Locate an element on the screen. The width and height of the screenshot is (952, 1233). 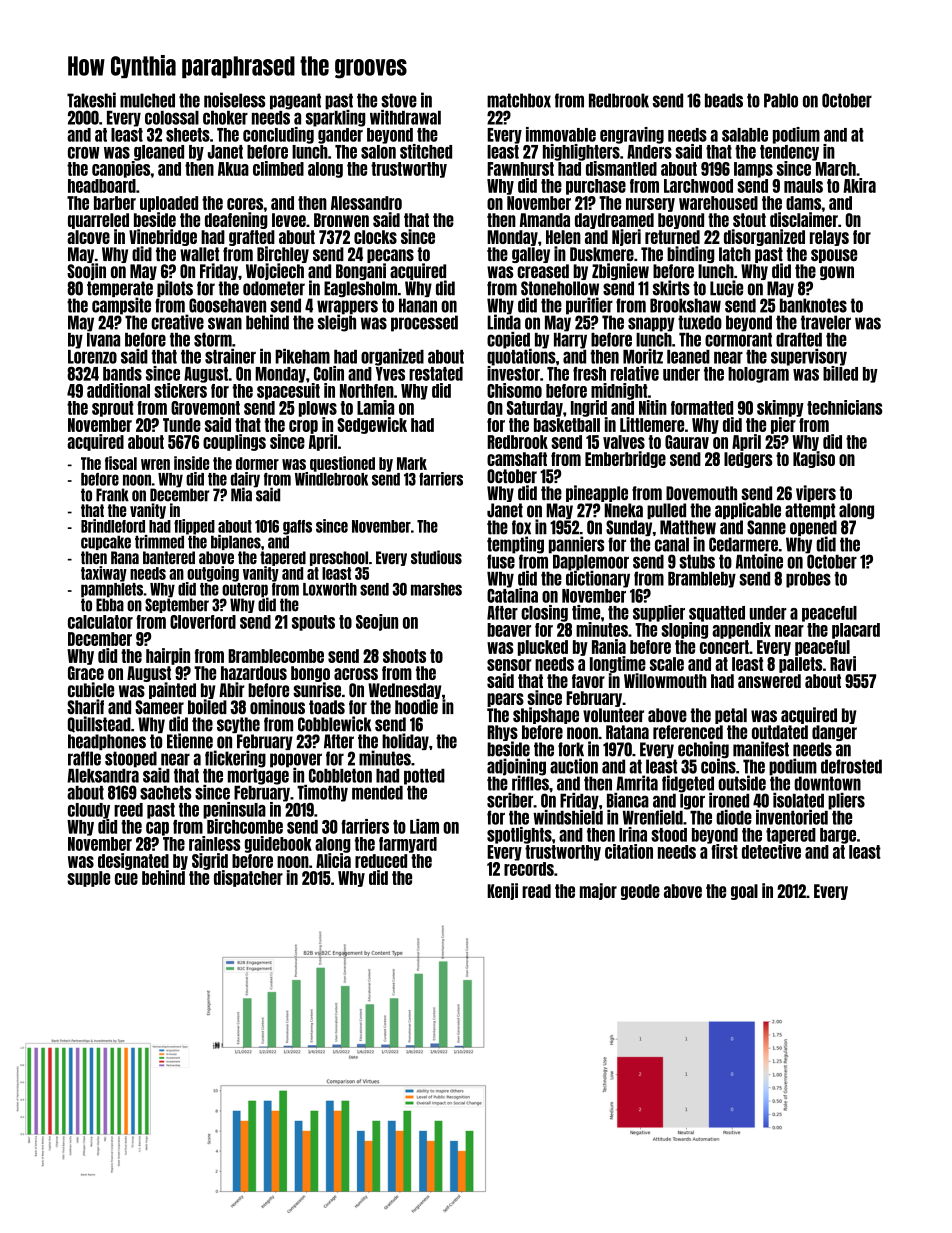
boiled is located at coordinates (207, 706).
